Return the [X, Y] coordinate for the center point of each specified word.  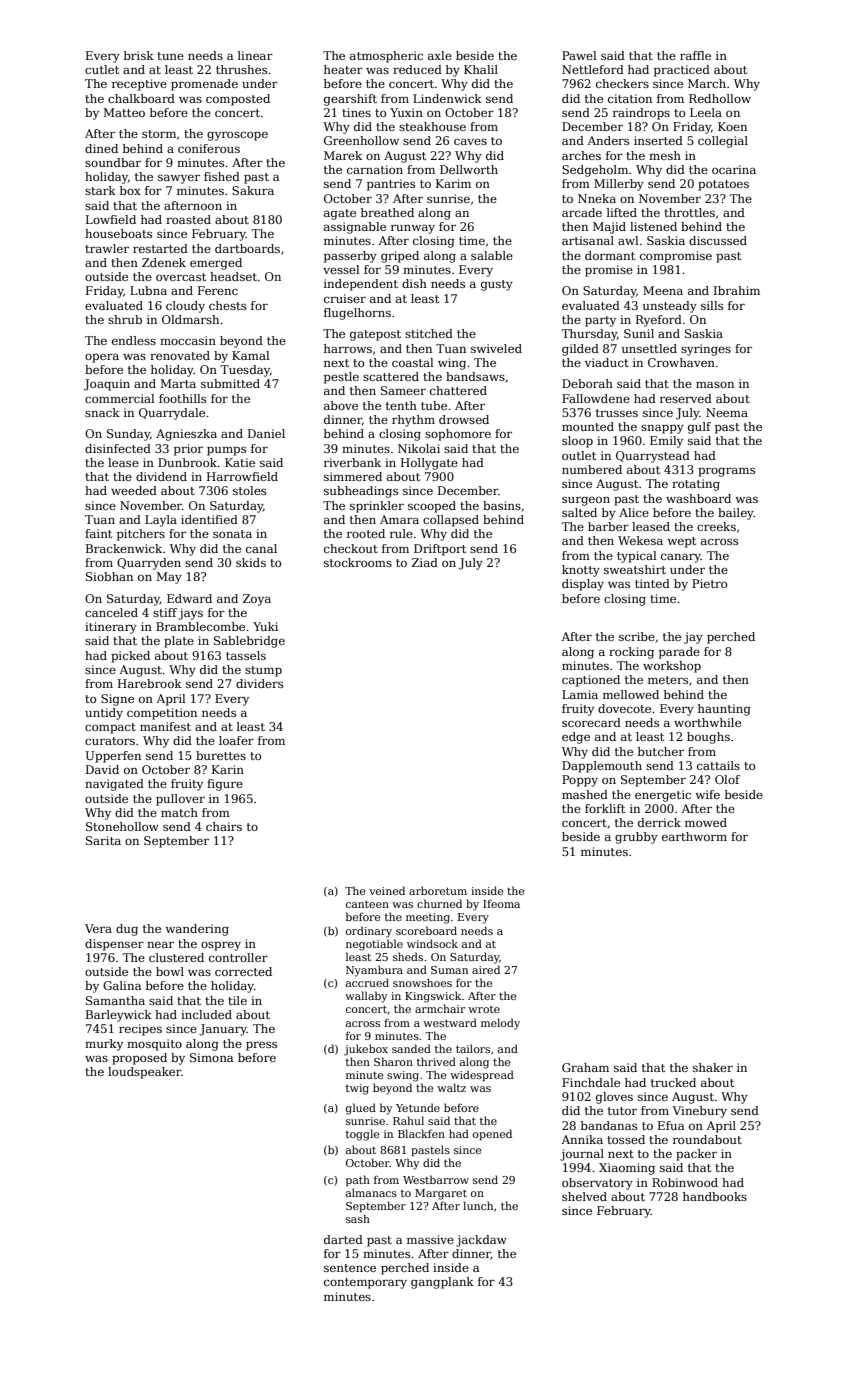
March [707, 83]
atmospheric [386, 57]
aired [486, 969]
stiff [165, 612]
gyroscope [237, 136]
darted [343, 1239]
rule [401, 533]
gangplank [442, 1283]
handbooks [715, 1196]
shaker [713, 1067]
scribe [637, 636]
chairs [224, 826]
